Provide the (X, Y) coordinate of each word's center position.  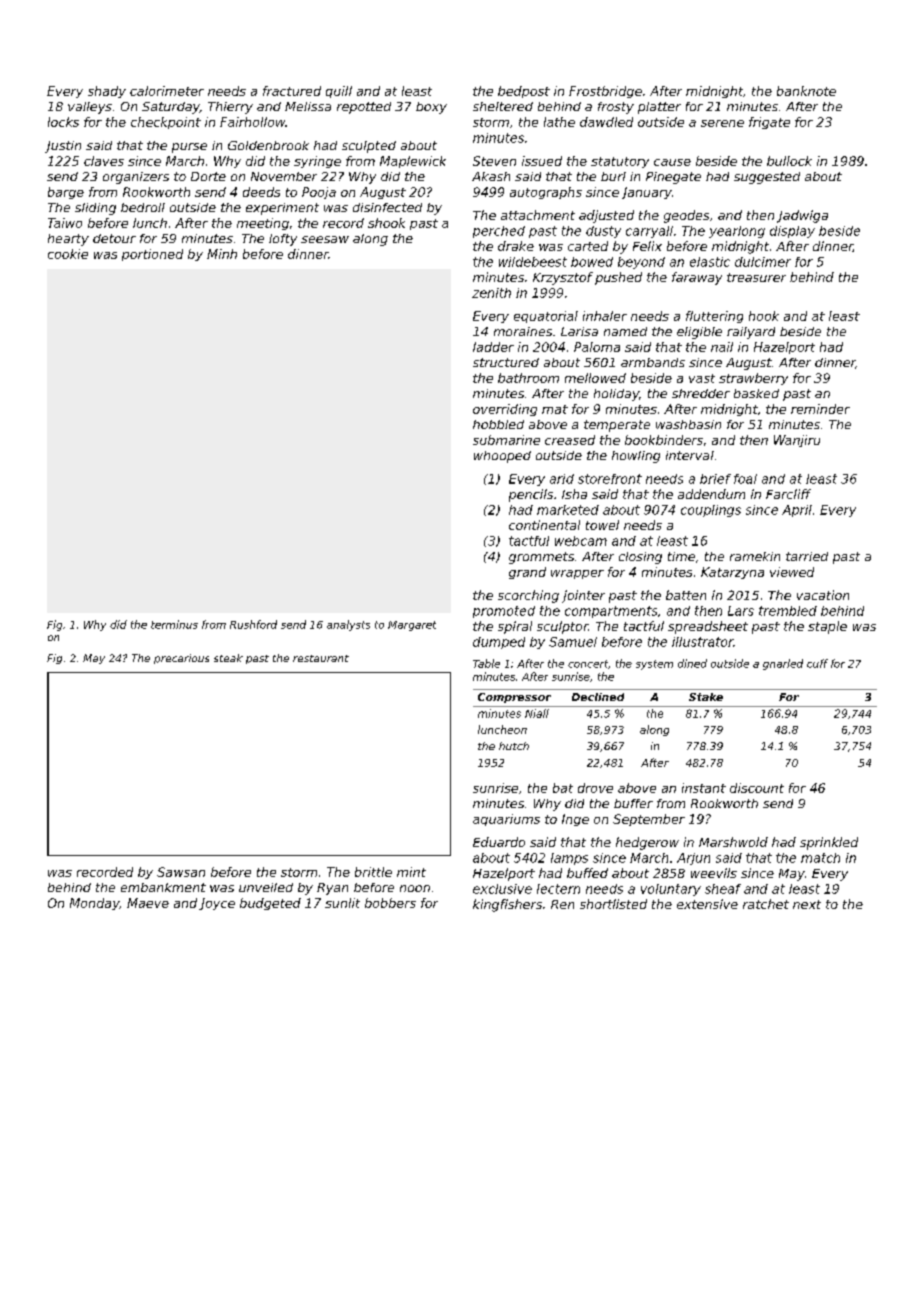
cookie (68, 254)
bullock (789, 161)
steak (228, 658)
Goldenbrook (268, 145)
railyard (751, 333)
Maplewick (413, 162)
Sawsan (181, 872)
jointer (583, 596)
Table (486, 663)
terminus (174, 624)
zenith (491, 293)
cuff (817, 663)
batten (686, 595)
